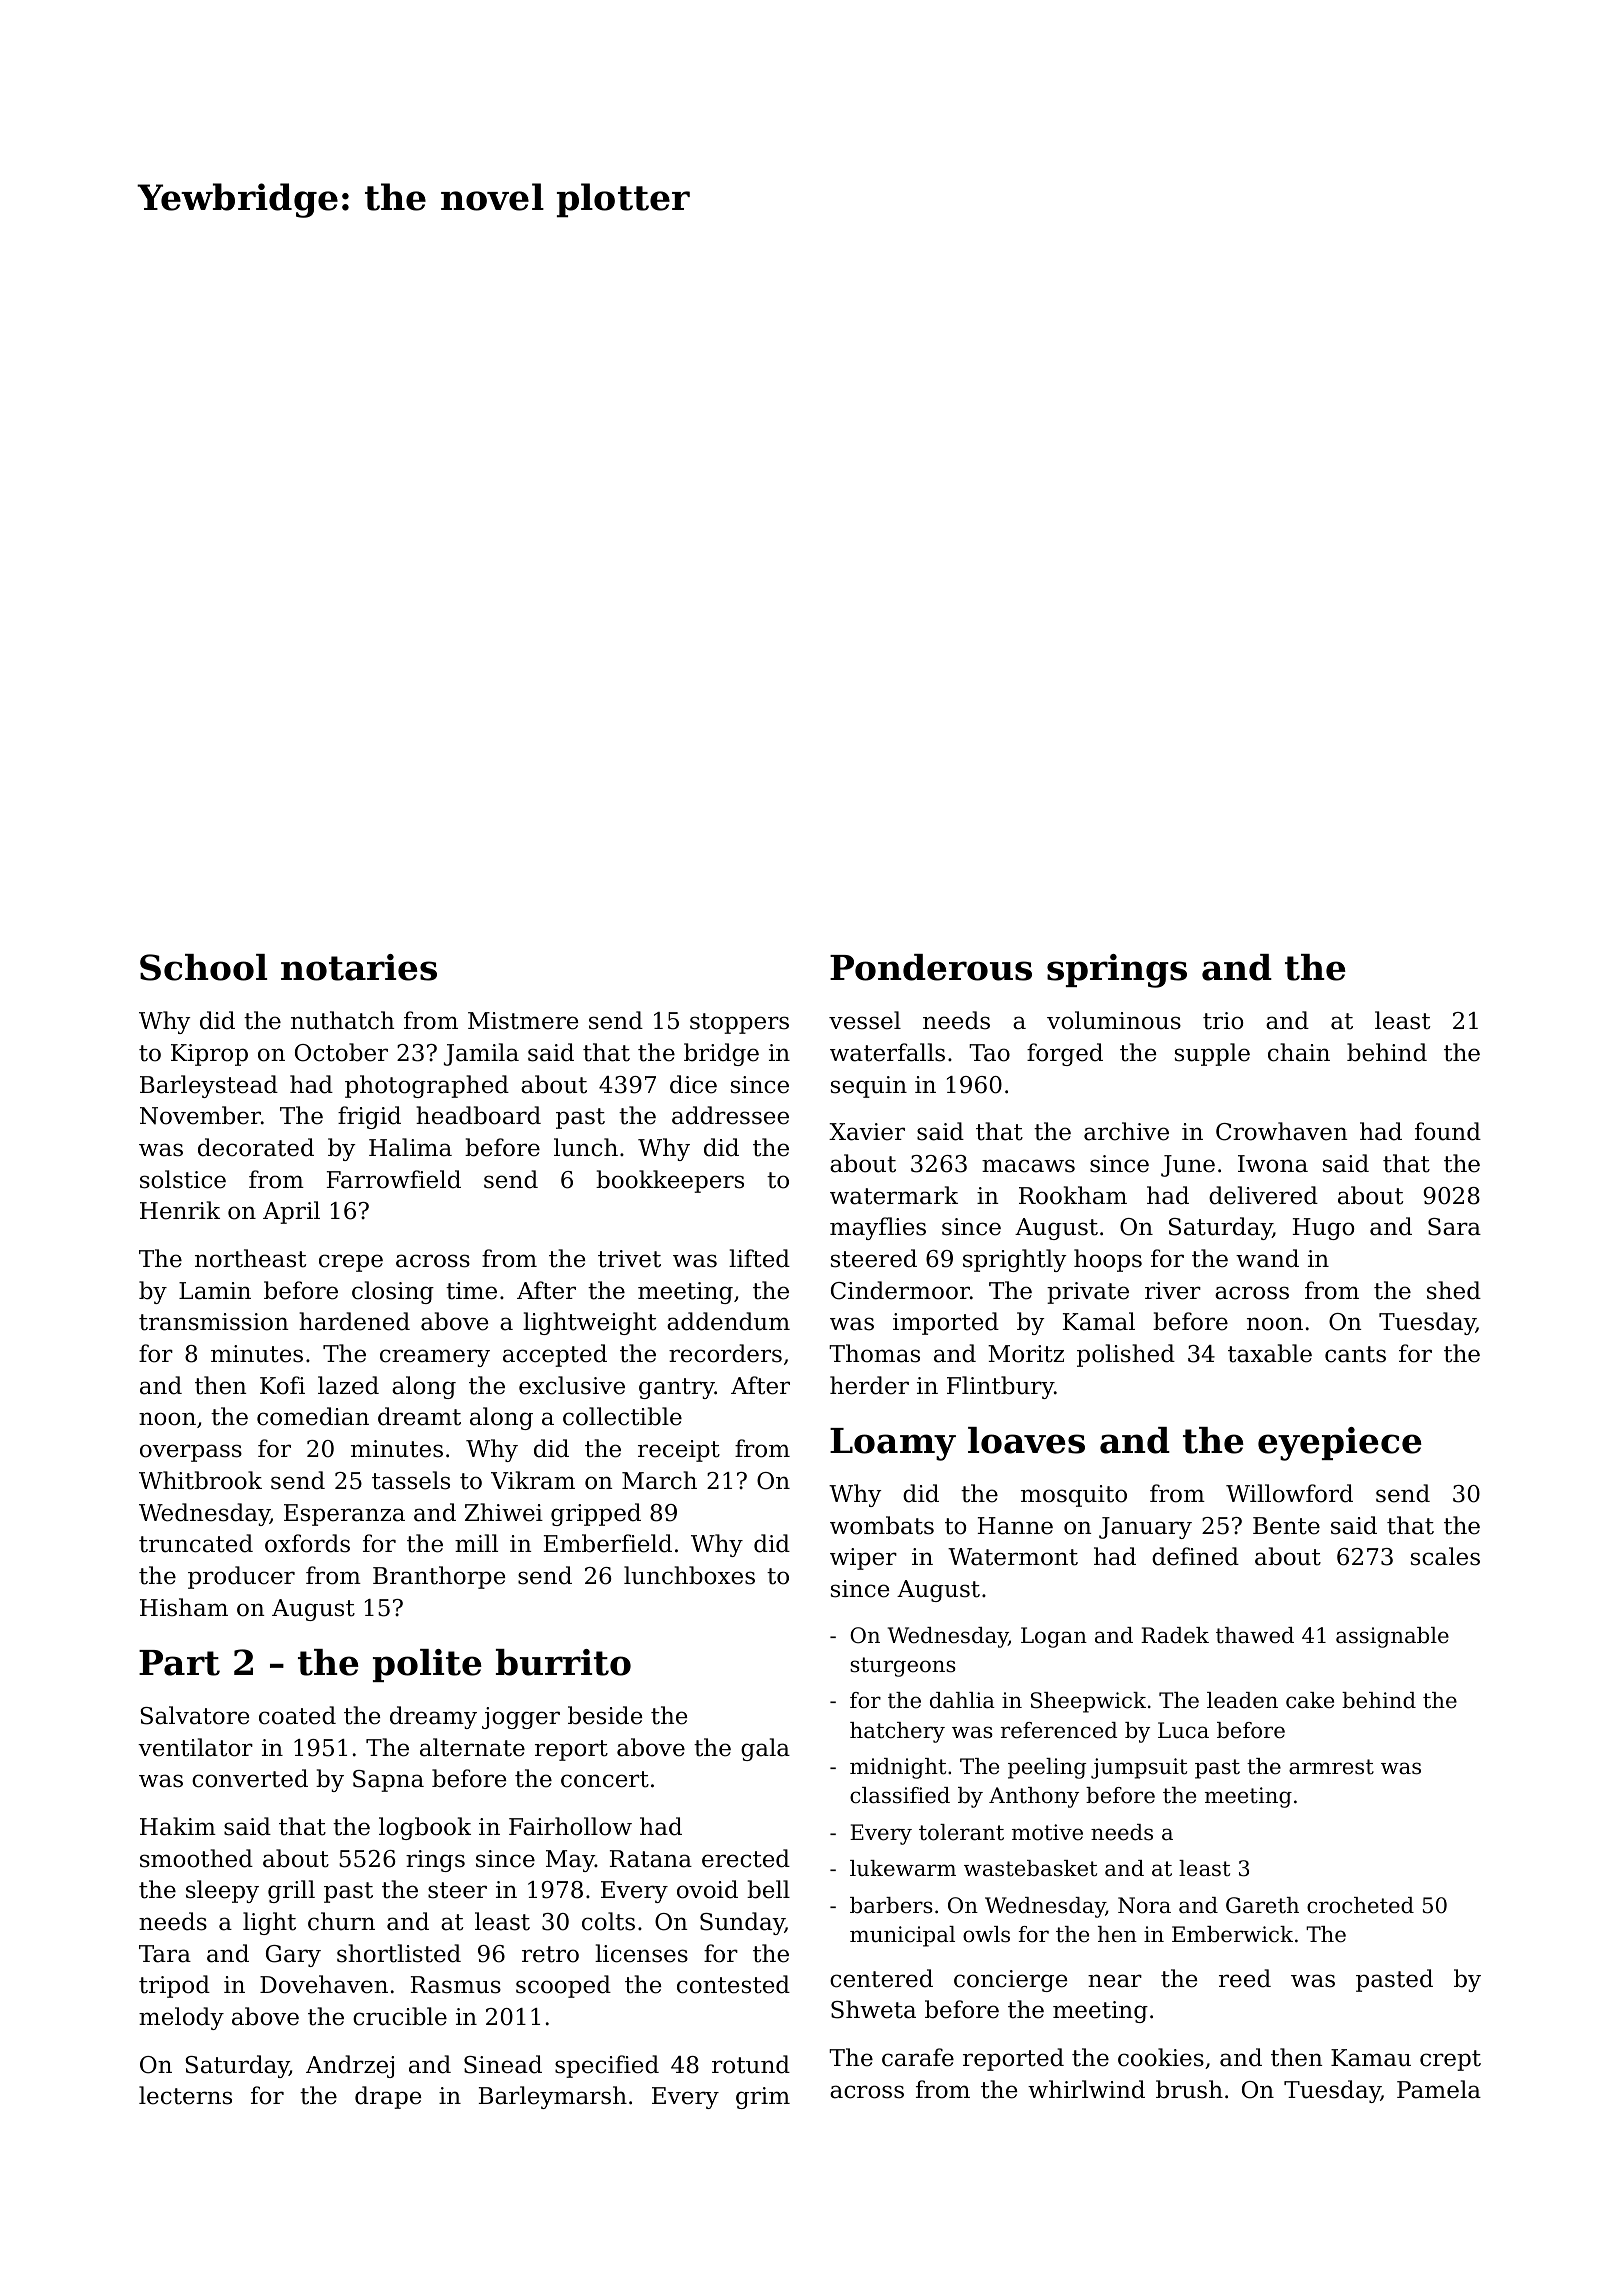  What do you see at coordinates (222, 1891) in the page?
I see `sleepy` at bounding box center [222, 1891].
